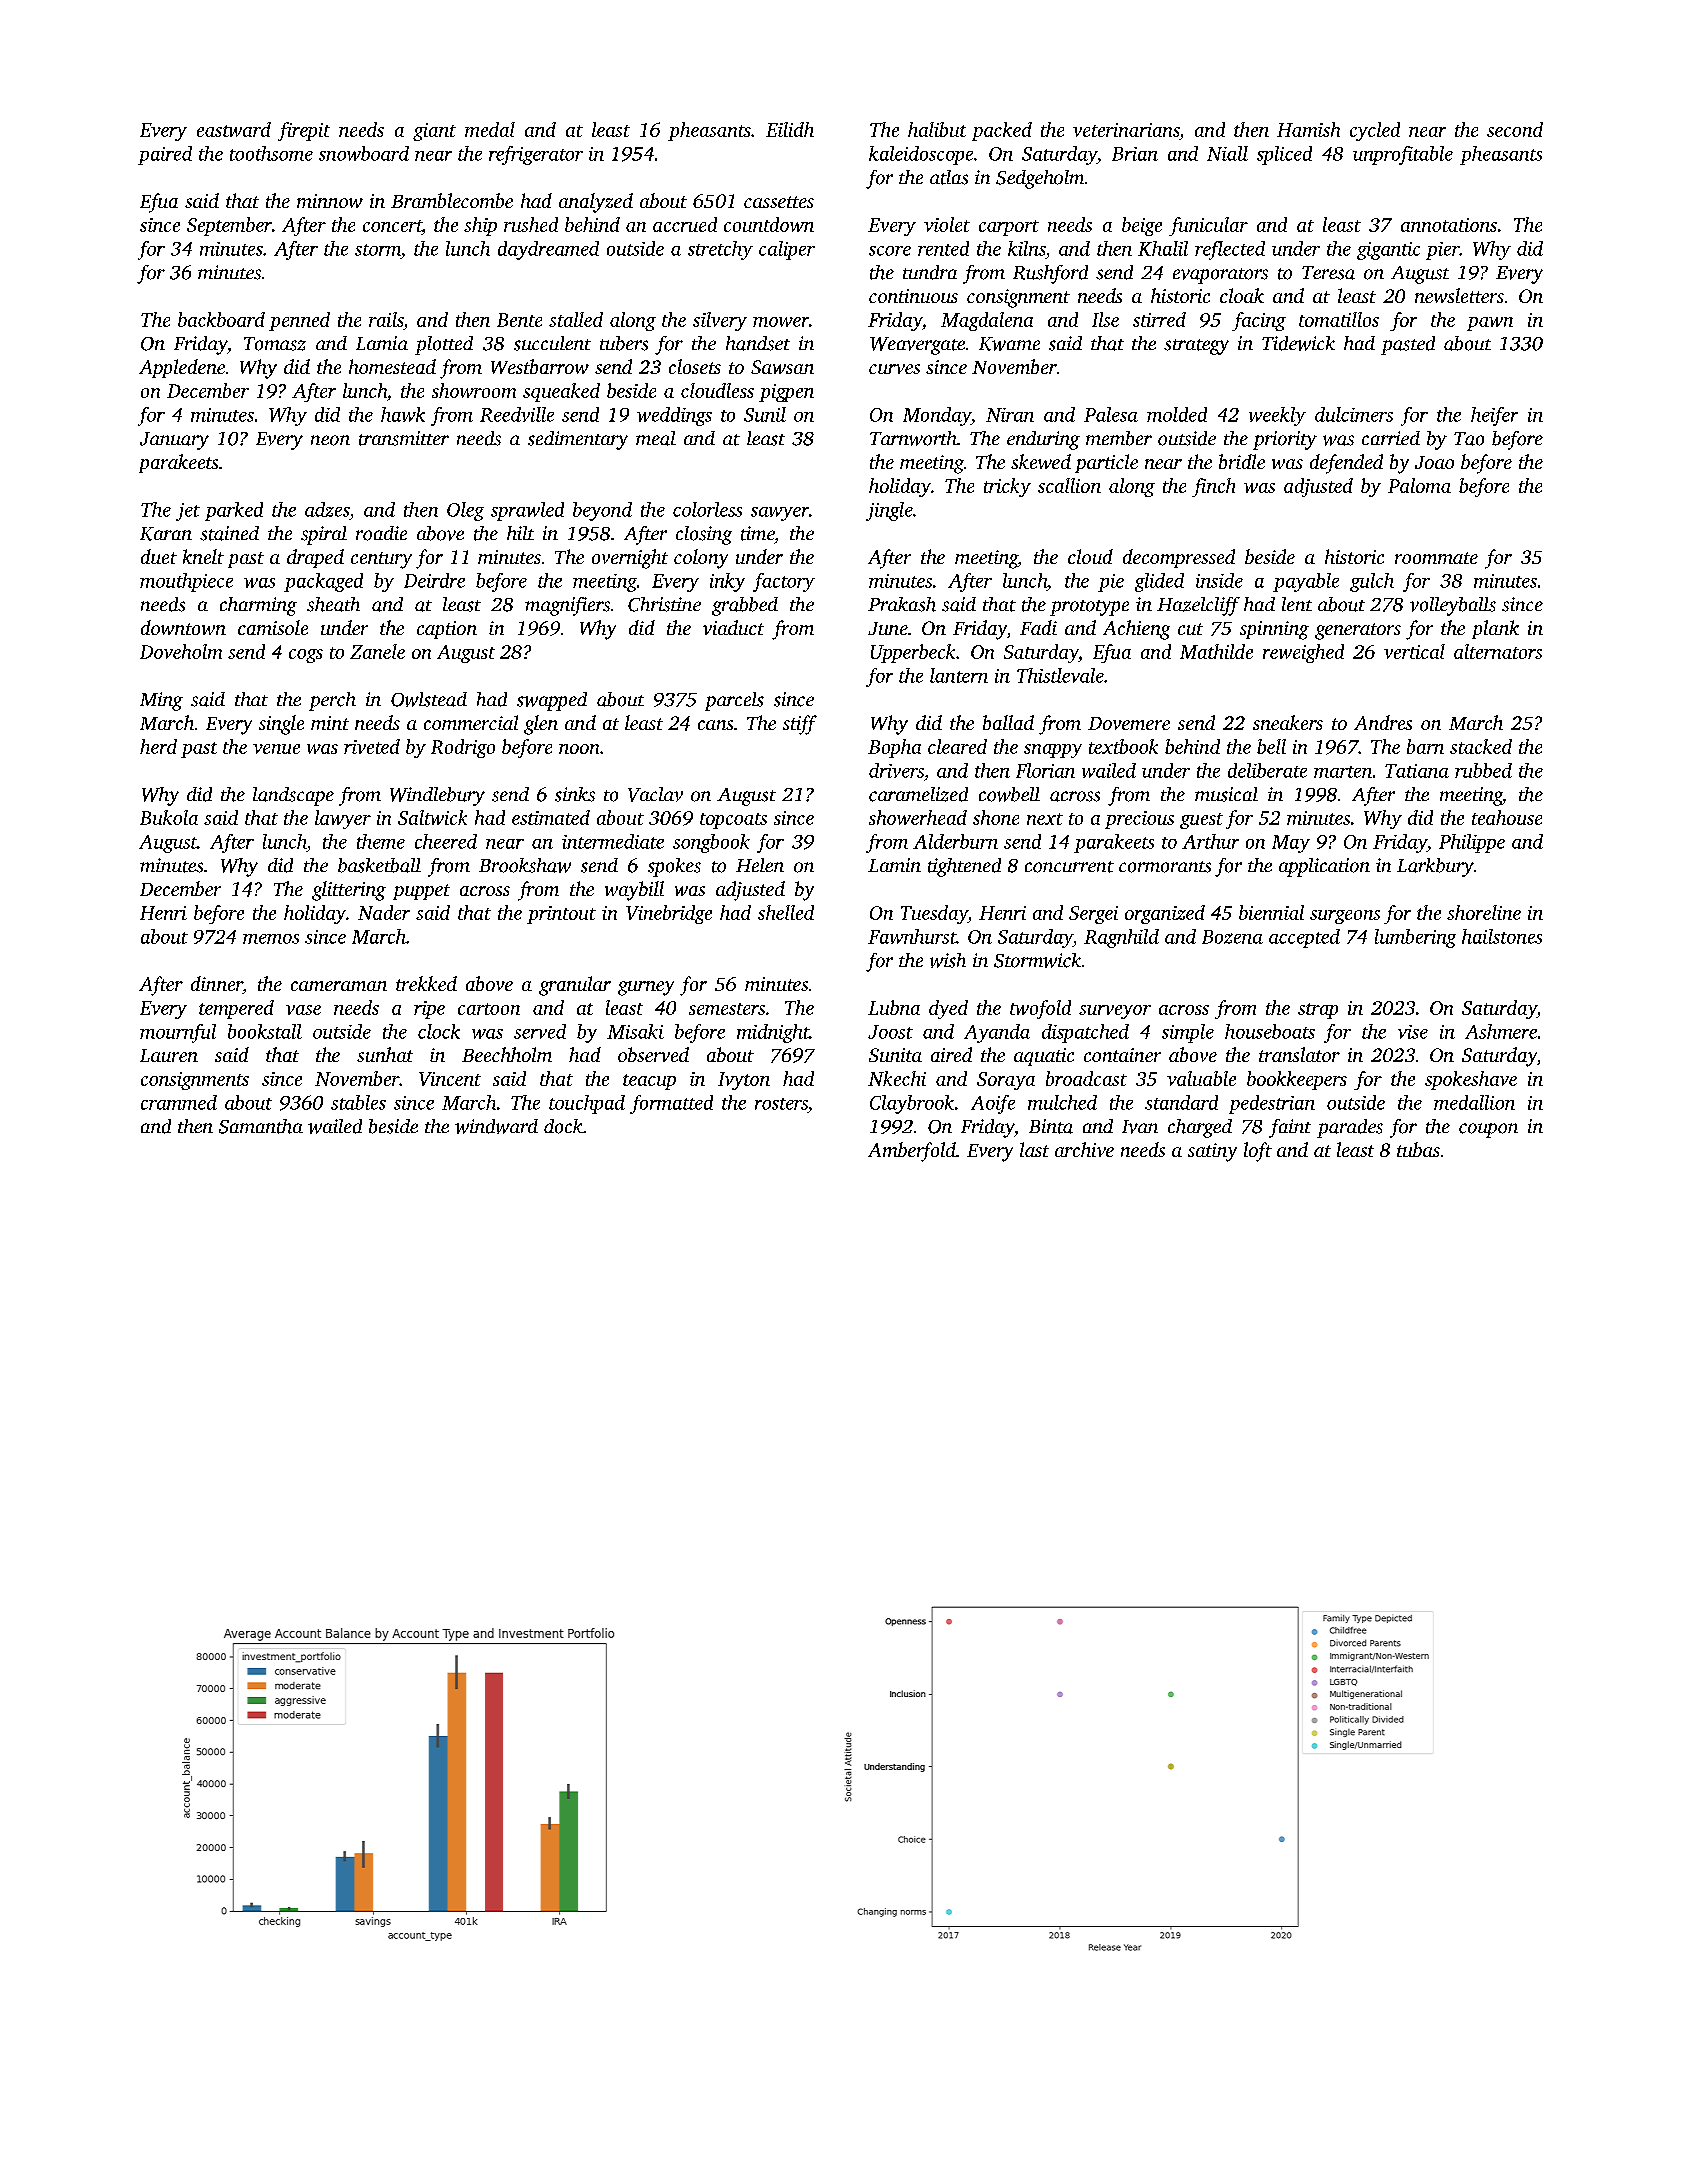  What do you see at coordinates (229, 533) in the document?
I see `stained` at bounding box center [229, 533].
